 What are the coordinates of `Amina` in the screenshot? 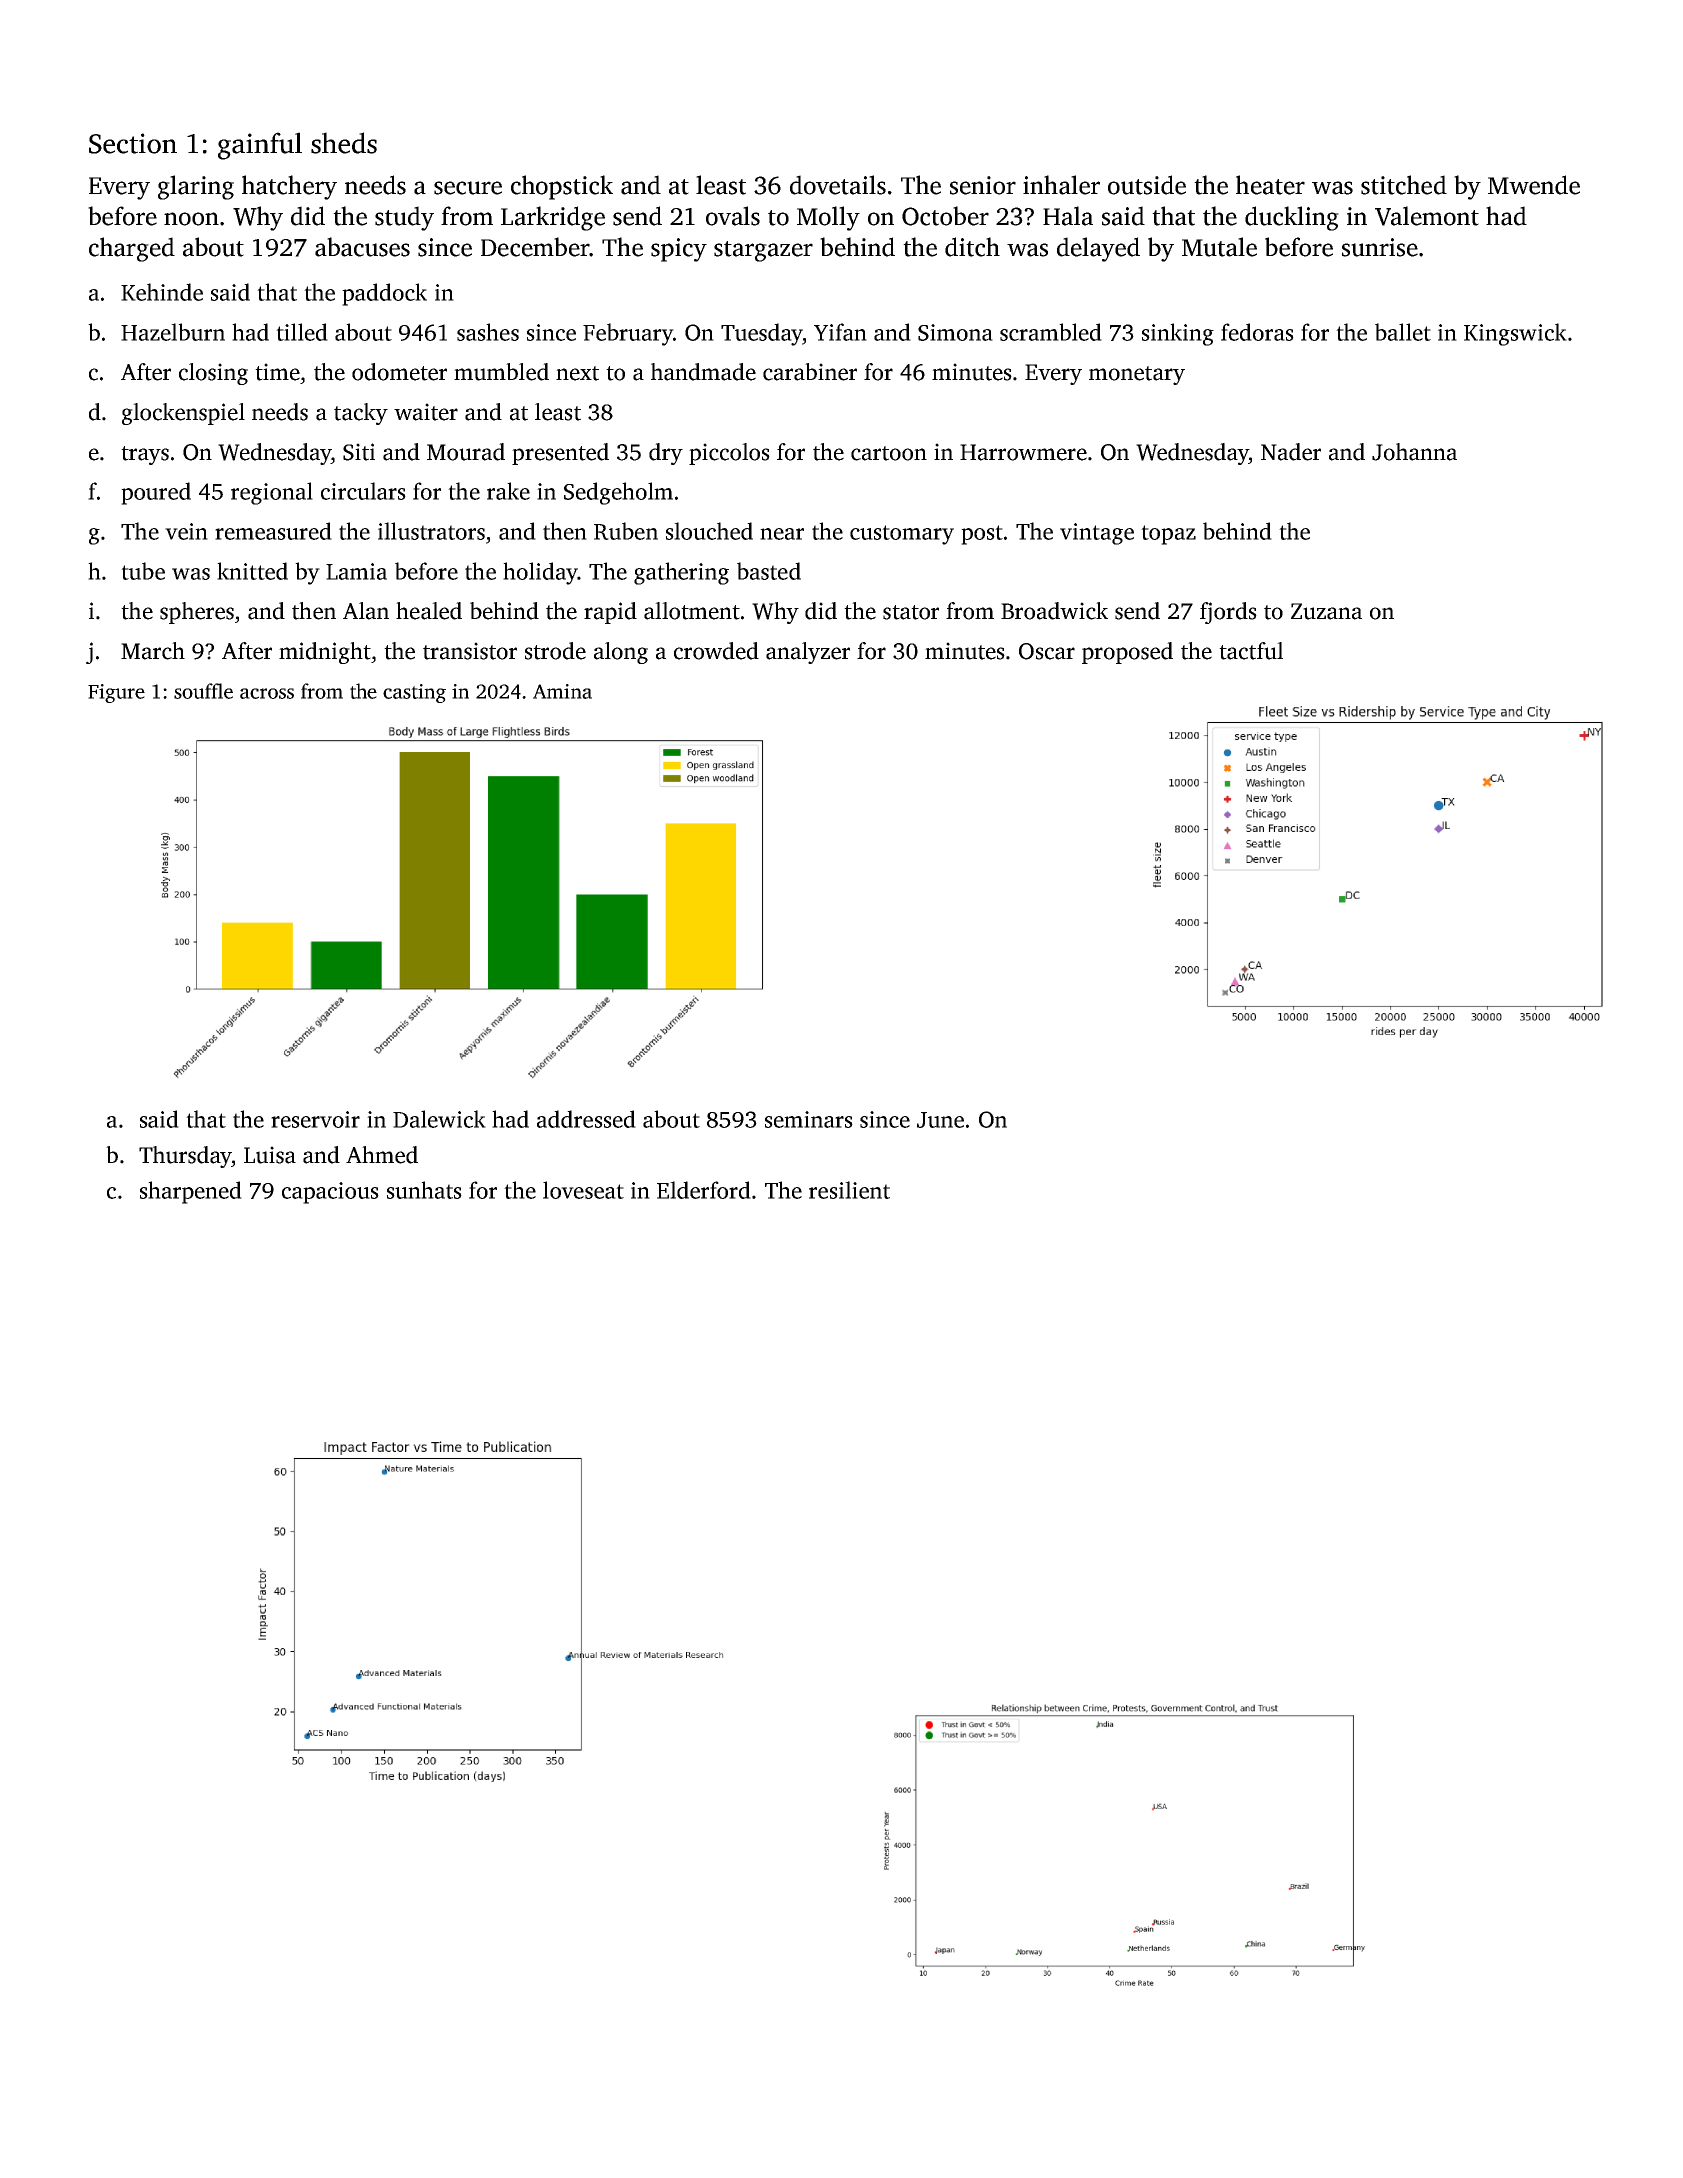 It's located at (562, 691).
